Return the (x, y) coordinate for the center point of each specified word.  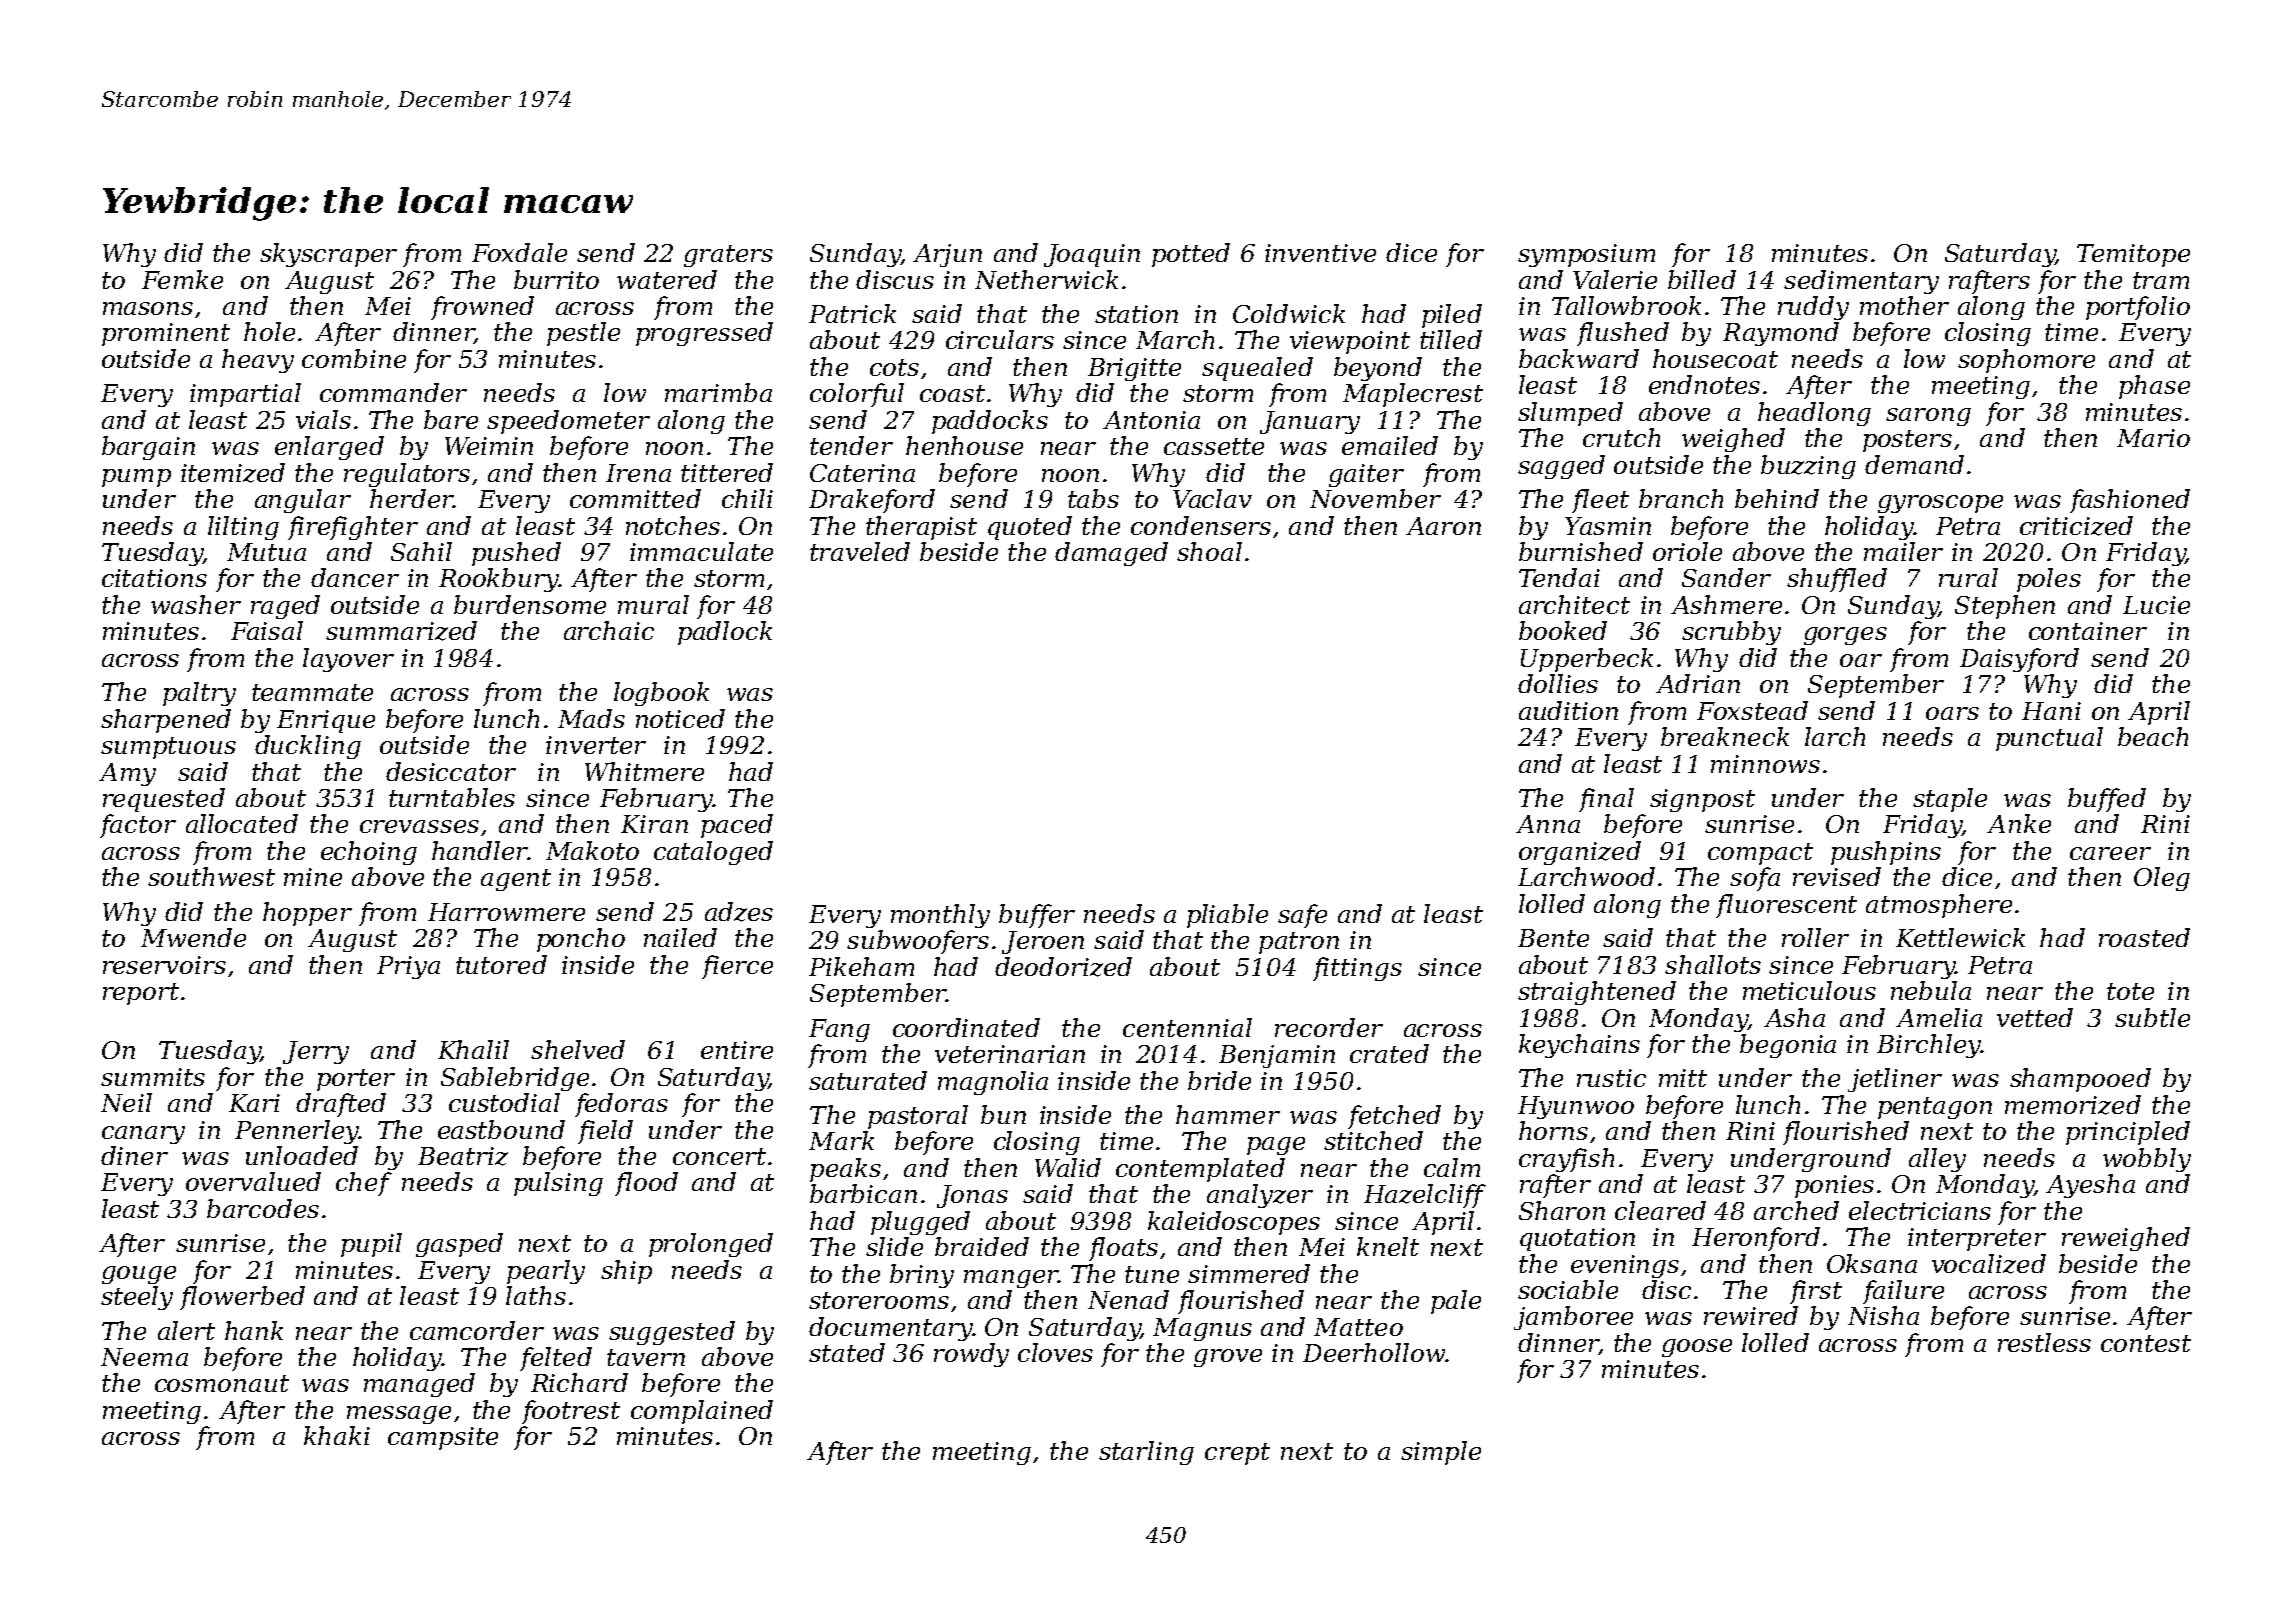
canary (143, 1135)
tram (2161, 280)
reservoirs (164, 965)
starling (1146, 1453)
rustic (1611, 1078)
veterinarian (1010, 1054)
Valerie (1615, 279)
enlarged (329, 448)
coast (952, 393)
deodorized (1063, 967)
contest (2146, 1343)
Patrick (852, 313)
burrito (556, 279)
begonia (1788, 1046)
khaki (337, 1435)
